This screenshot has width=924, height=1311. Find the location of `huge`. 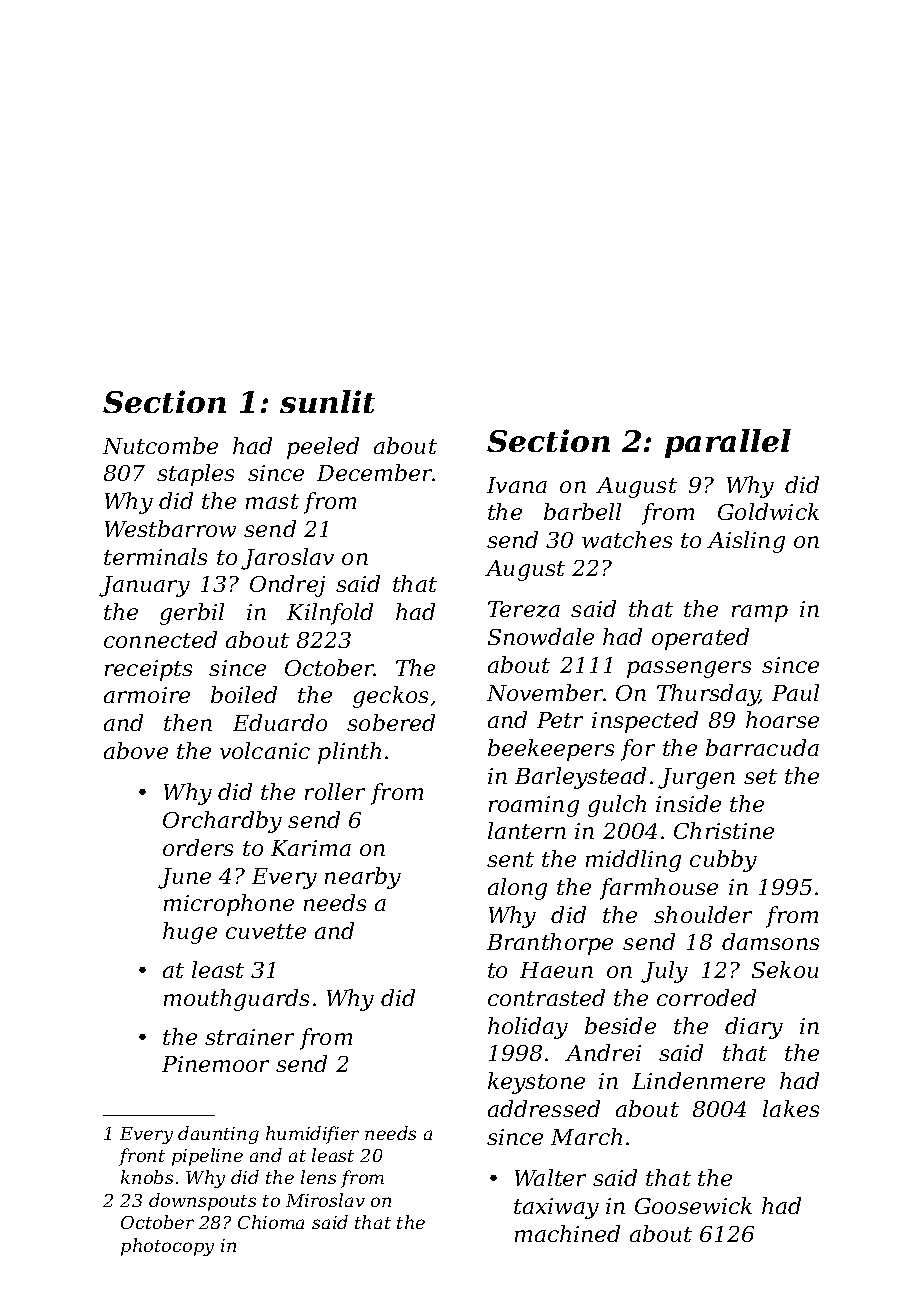

huge is located at coordinates (190, 933).
